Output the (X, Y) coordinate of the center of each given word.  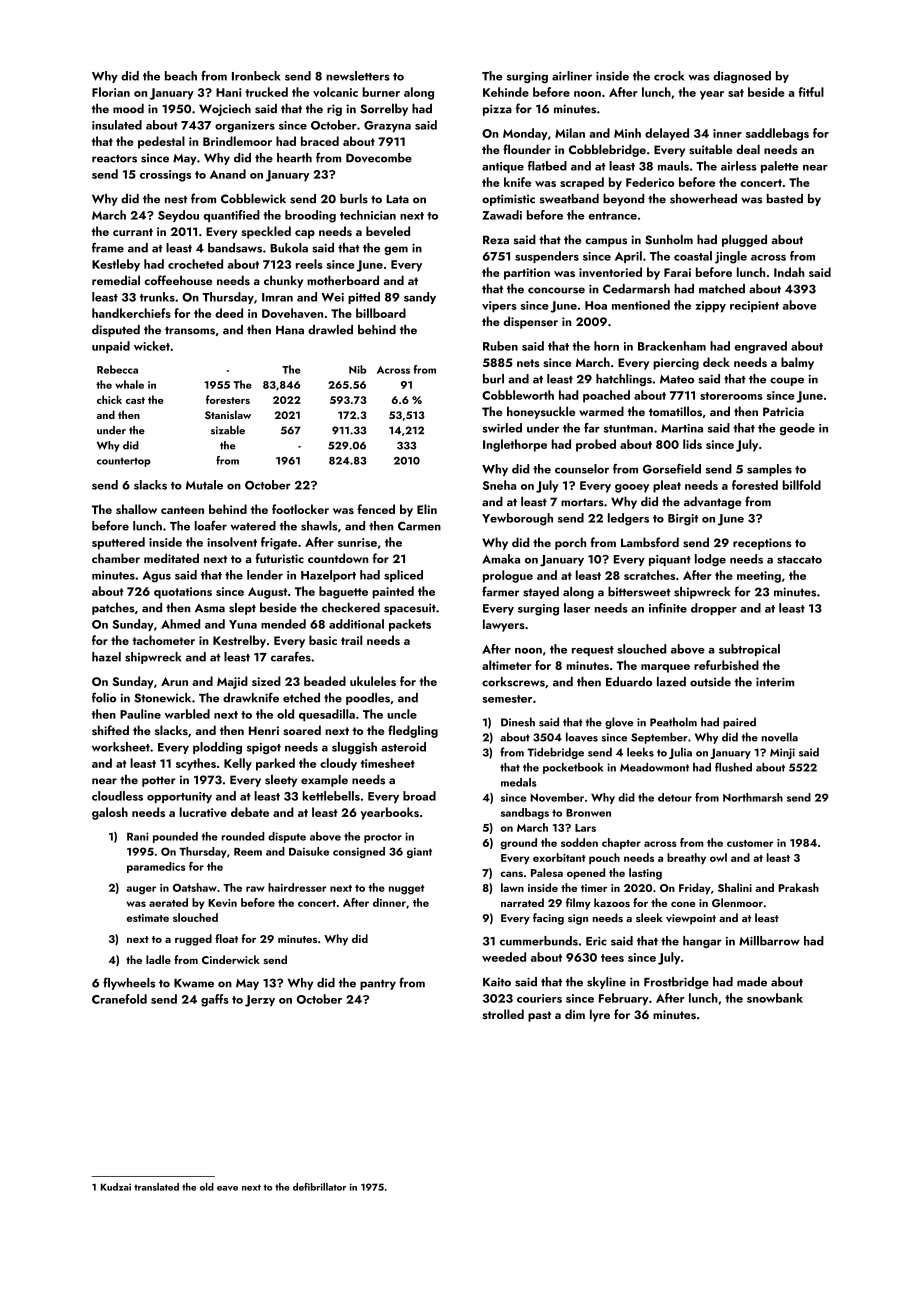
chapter (621, 843)
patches (113, 609)
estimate (148, 918)
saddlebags (777, 134)
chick (109, 399)
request (593, 651)
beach (181, 76)
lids (692, 444)
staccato (799, 560)
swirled (502, 428)
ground (519, 844)
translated (156, 1187)
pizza (497, 110)
